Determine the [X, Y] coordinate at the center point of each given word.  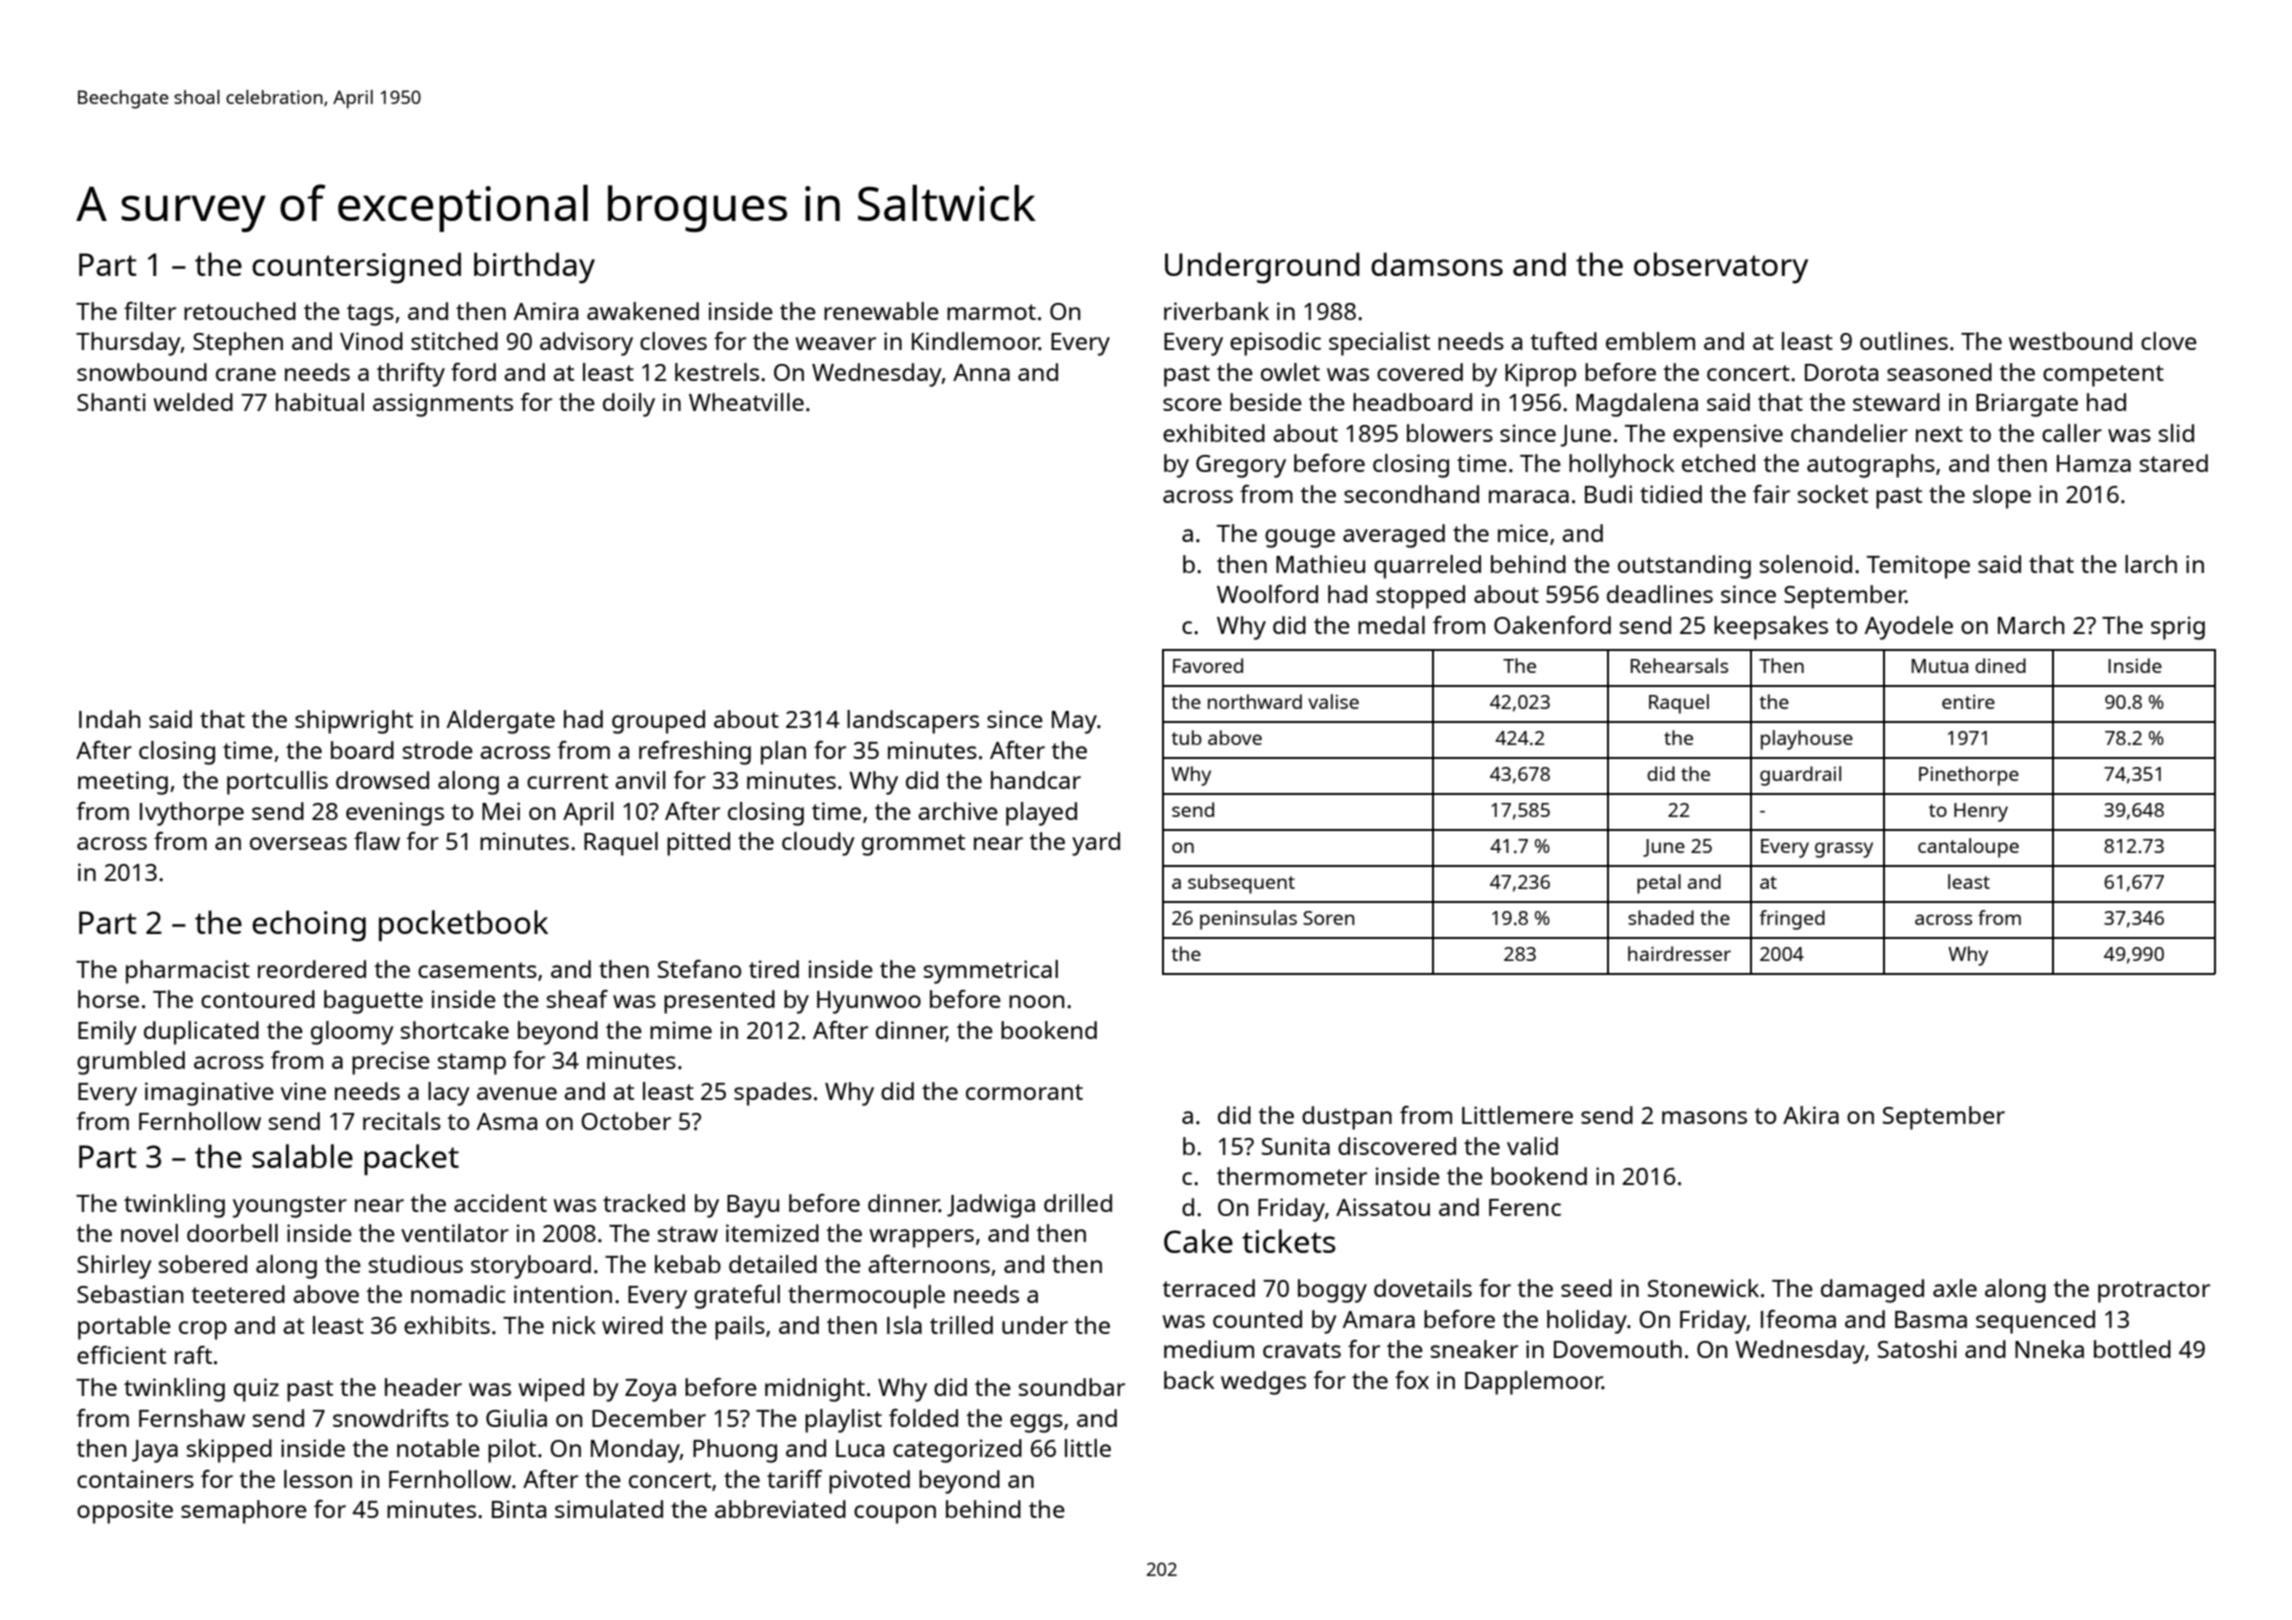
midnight [815, 1390]
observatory [1721, 268]
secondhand [1411, 494]
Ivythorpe [192, 814]
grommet [913, 845]
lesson [318, 1479]
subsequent [1241, 884]
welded [193, 402]
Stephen [238, 344]
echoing [309, 926]
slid [2176, 433]
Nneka [2049, 1349]
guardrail [1800, 776]
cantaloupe [1968, 848]
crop [203, 1330]
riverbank [1216, 311]
